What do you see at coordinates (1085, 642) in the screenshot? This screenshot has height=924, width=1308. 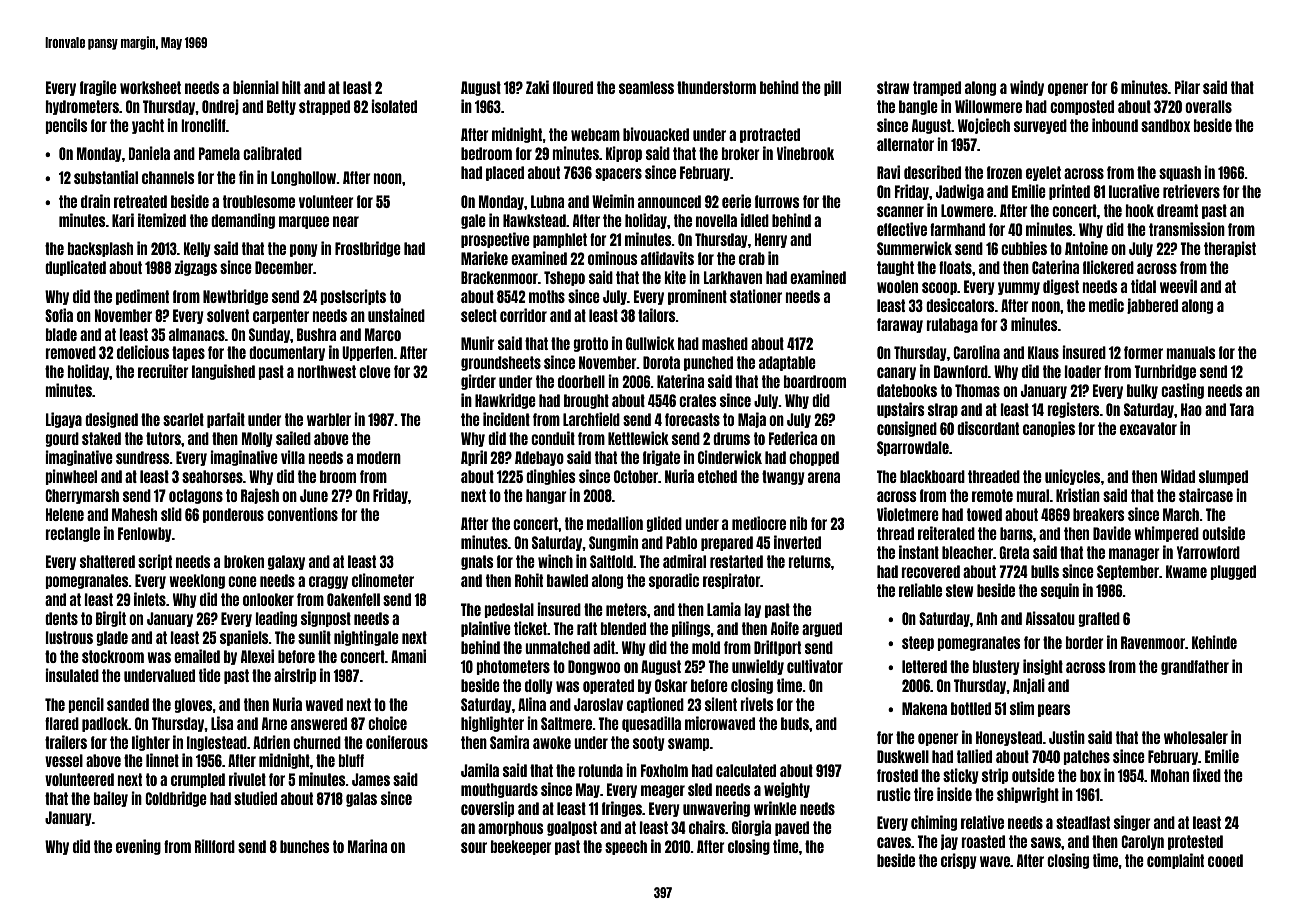 I see `border` at bounding box center [1085, 642].
